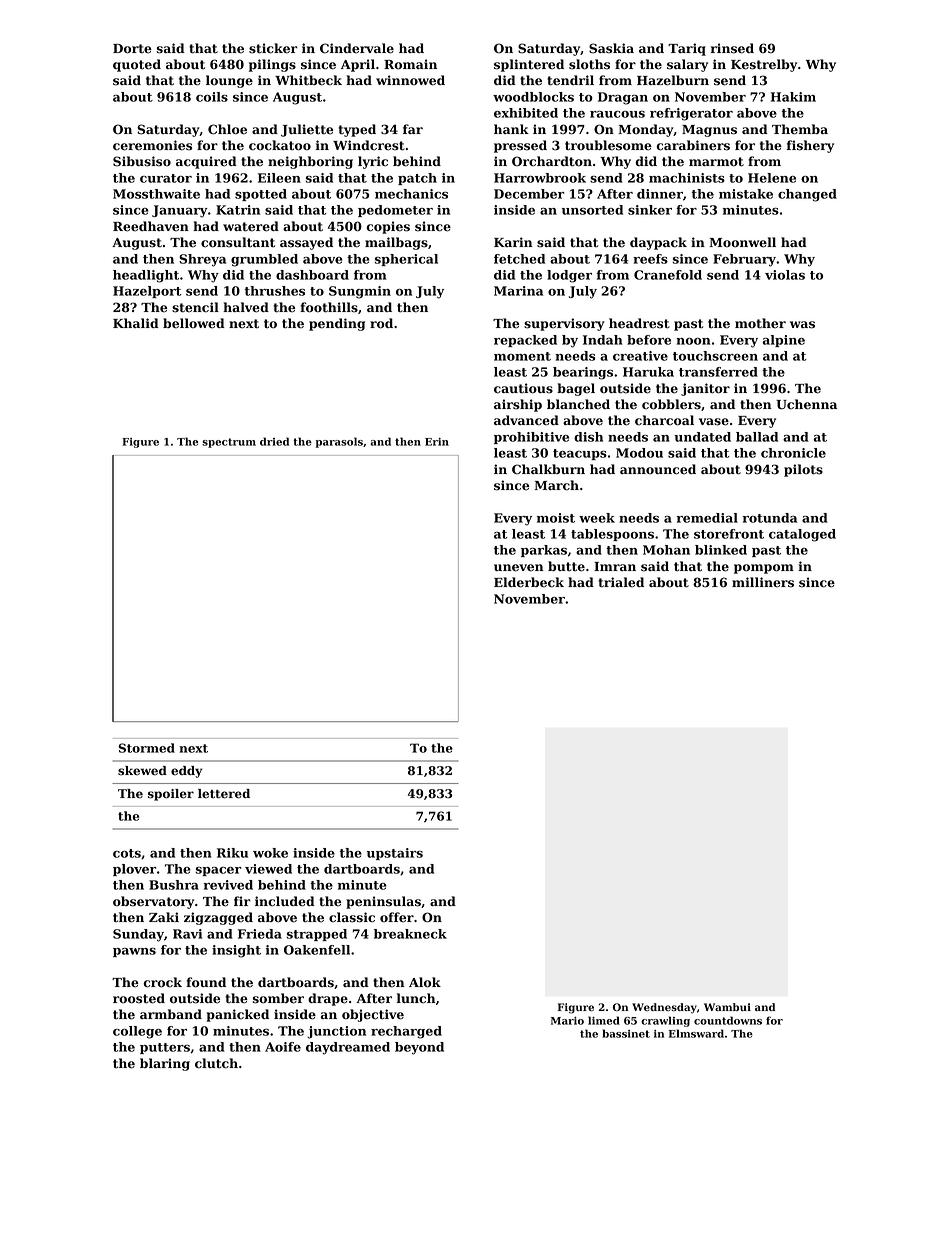 This document has height=1233, width=952. I want to click on coils, so click(212, 97).
